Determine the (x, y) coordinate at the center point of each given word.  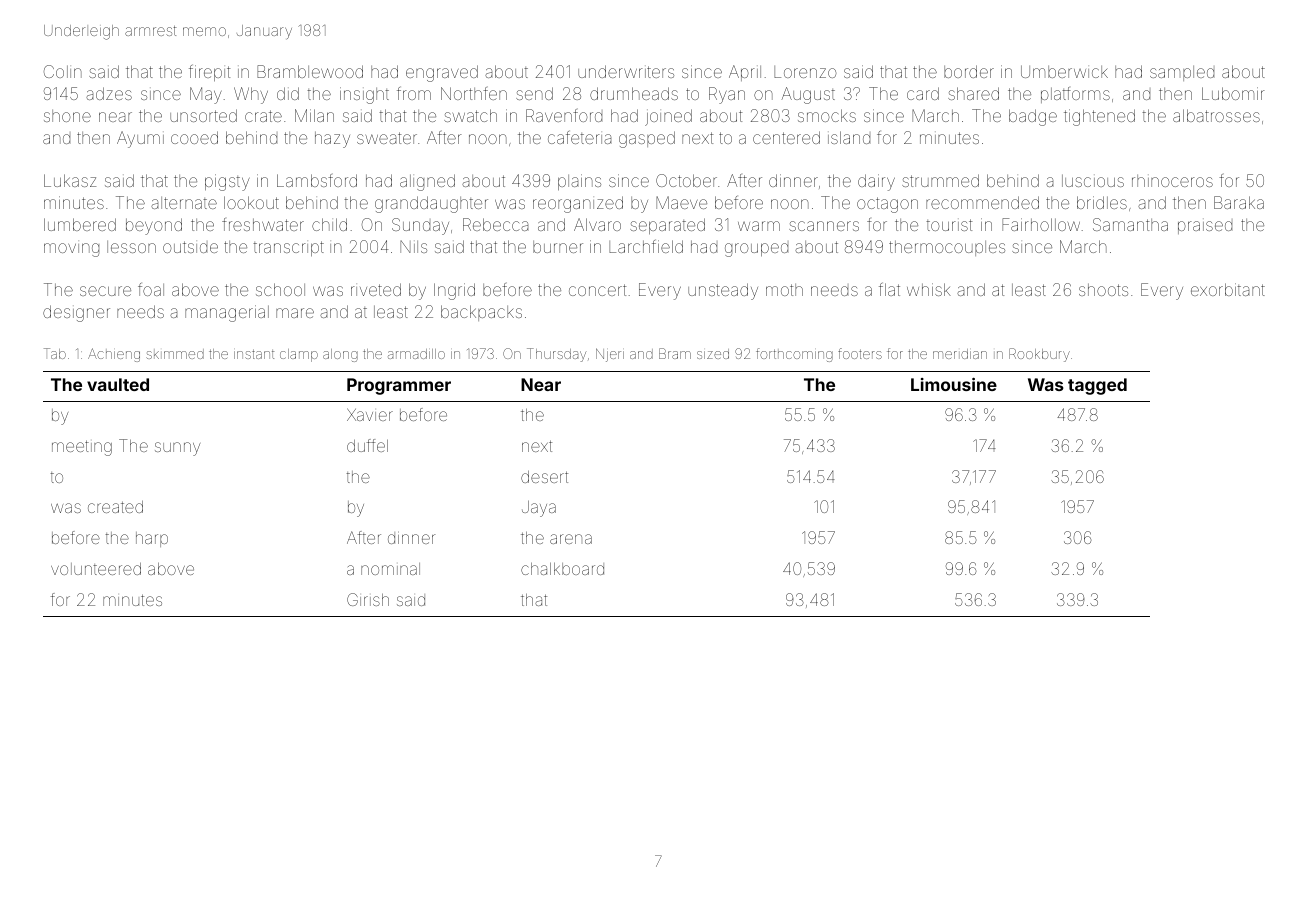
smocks (827, 115)
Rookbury (1039, 355)
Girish (368, 599)
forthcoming (794, 355)
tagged (1097, 386)
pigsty (227, 182)
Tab (55, 353)
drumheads (634, 93)
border (969, 71)
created (115, 507)
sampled (1182, 73)
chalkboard (562, 569)
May (206, 95)
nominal (390, 569)
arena (571, 539)
